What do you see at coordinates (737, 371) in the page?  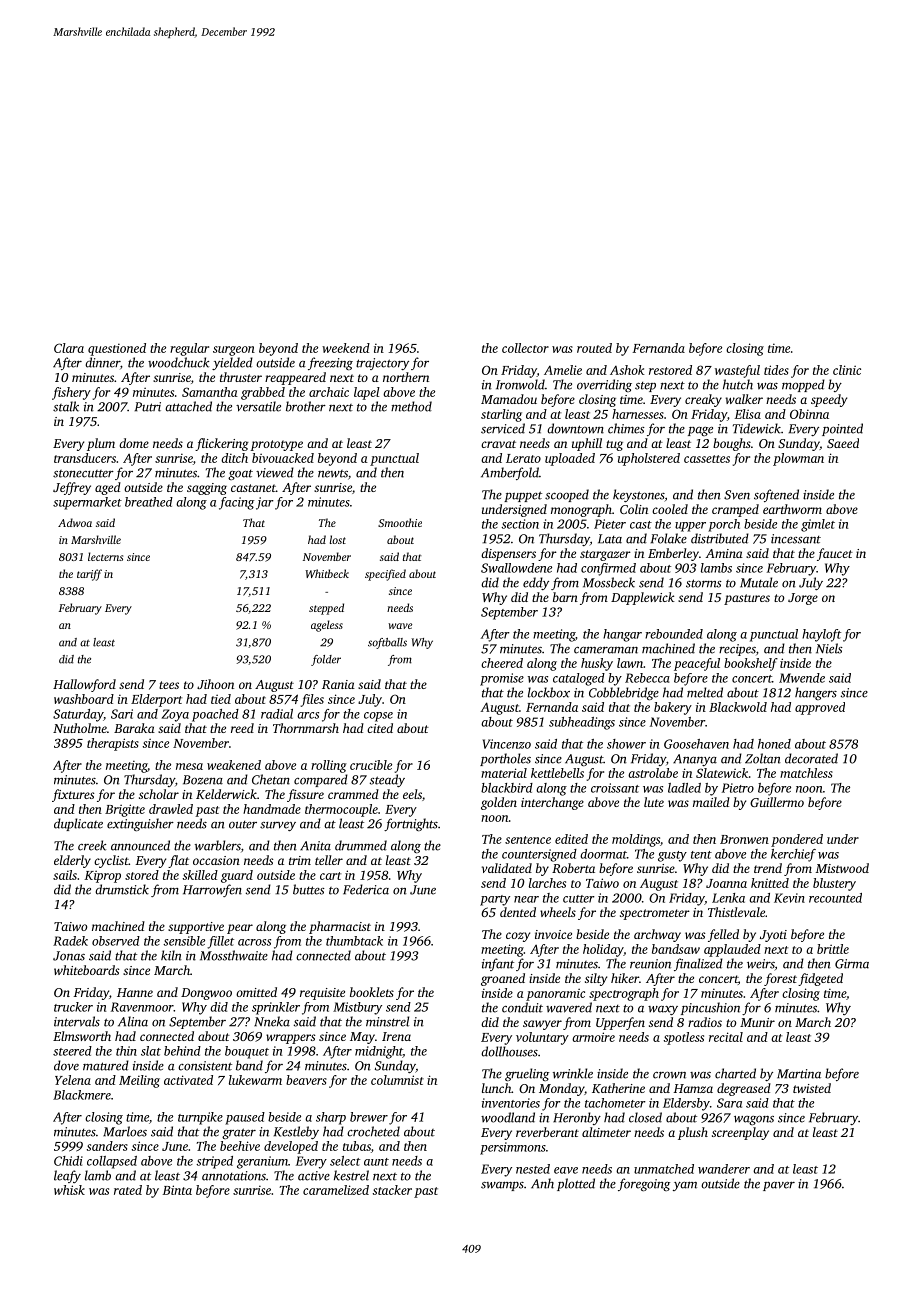 I see `wasteful` at bounding box center [737, 371].
